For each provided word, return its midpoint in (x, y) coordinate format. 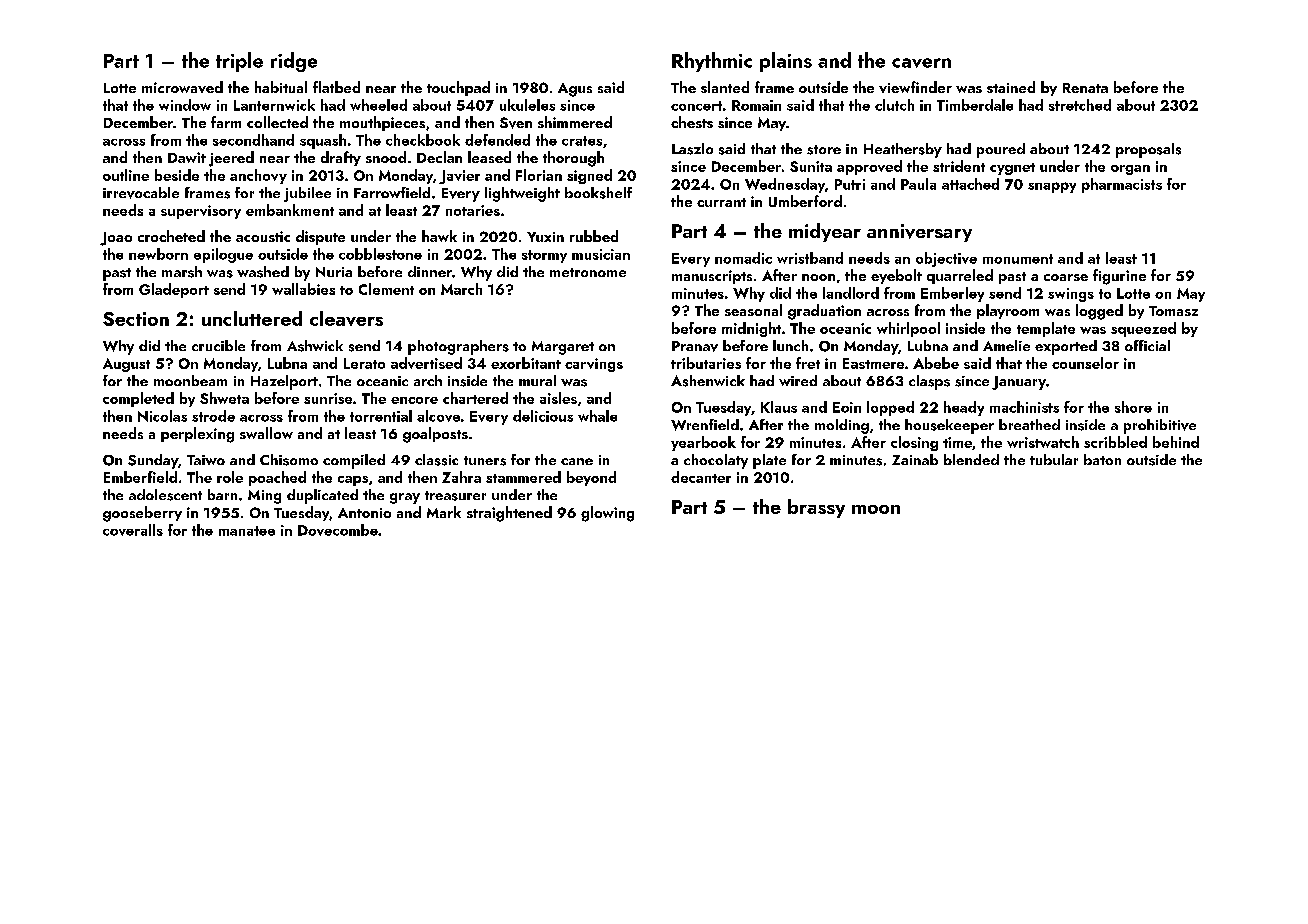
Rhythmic (712, 62)
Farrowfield (392, 192)
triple (239, 62)
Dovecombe (338, 530)
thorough (573, 159)
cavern (921, 63)
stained (1011, 87)
